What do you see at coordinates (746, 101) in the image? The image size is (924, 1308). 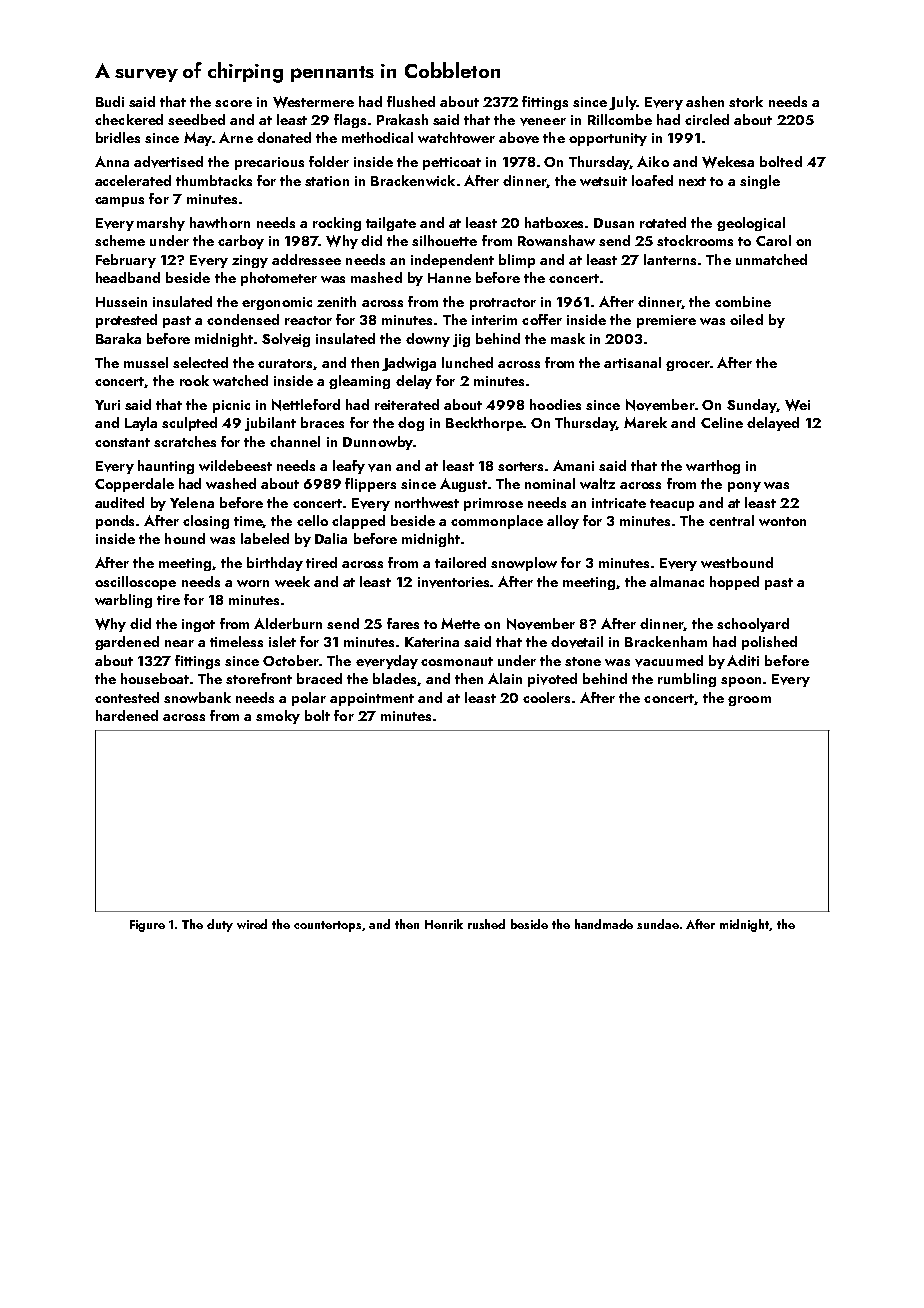 I see `stork` at bounding box center [746, 101].
